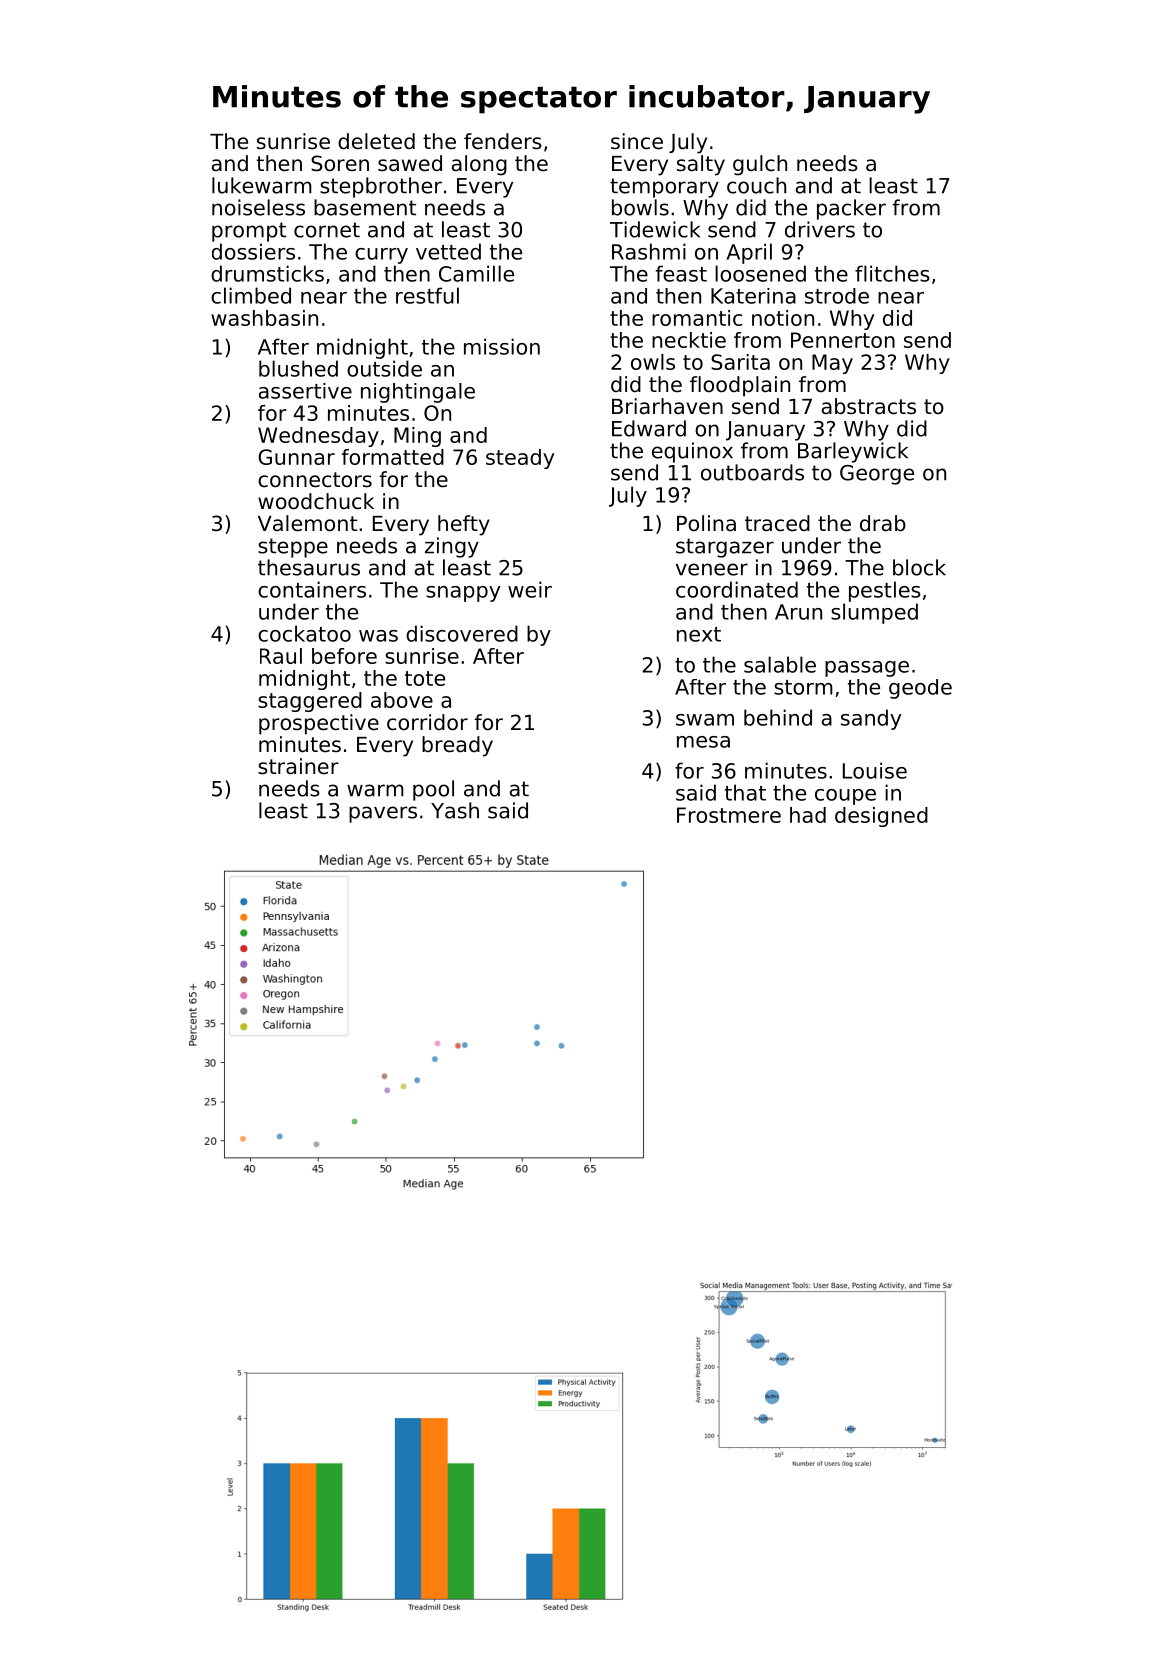 The image size is (1165, 1654). What do you see at coordinates (258, 207) in the screenshot?
I see `noiseless` at bounding box center [258, 207].
